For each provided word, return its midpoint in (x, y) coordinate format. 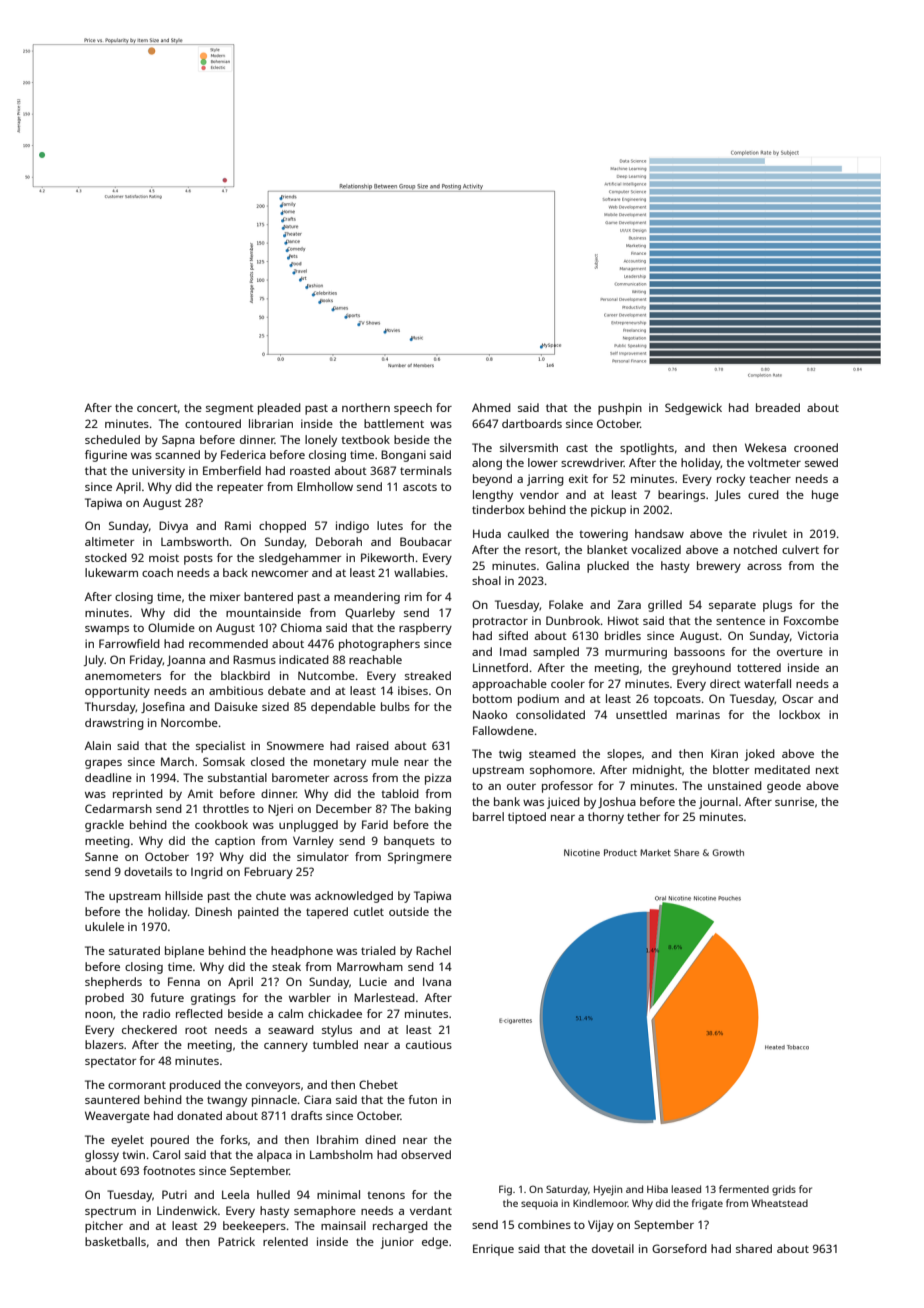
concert (157, 408)
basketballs (115, 1241)
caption (235, 842)
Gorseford (679, 1248)
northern (366, 407)
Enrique (493, 1250)
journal (718, 803)
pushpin (620, 409)
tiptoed (527, 818)
